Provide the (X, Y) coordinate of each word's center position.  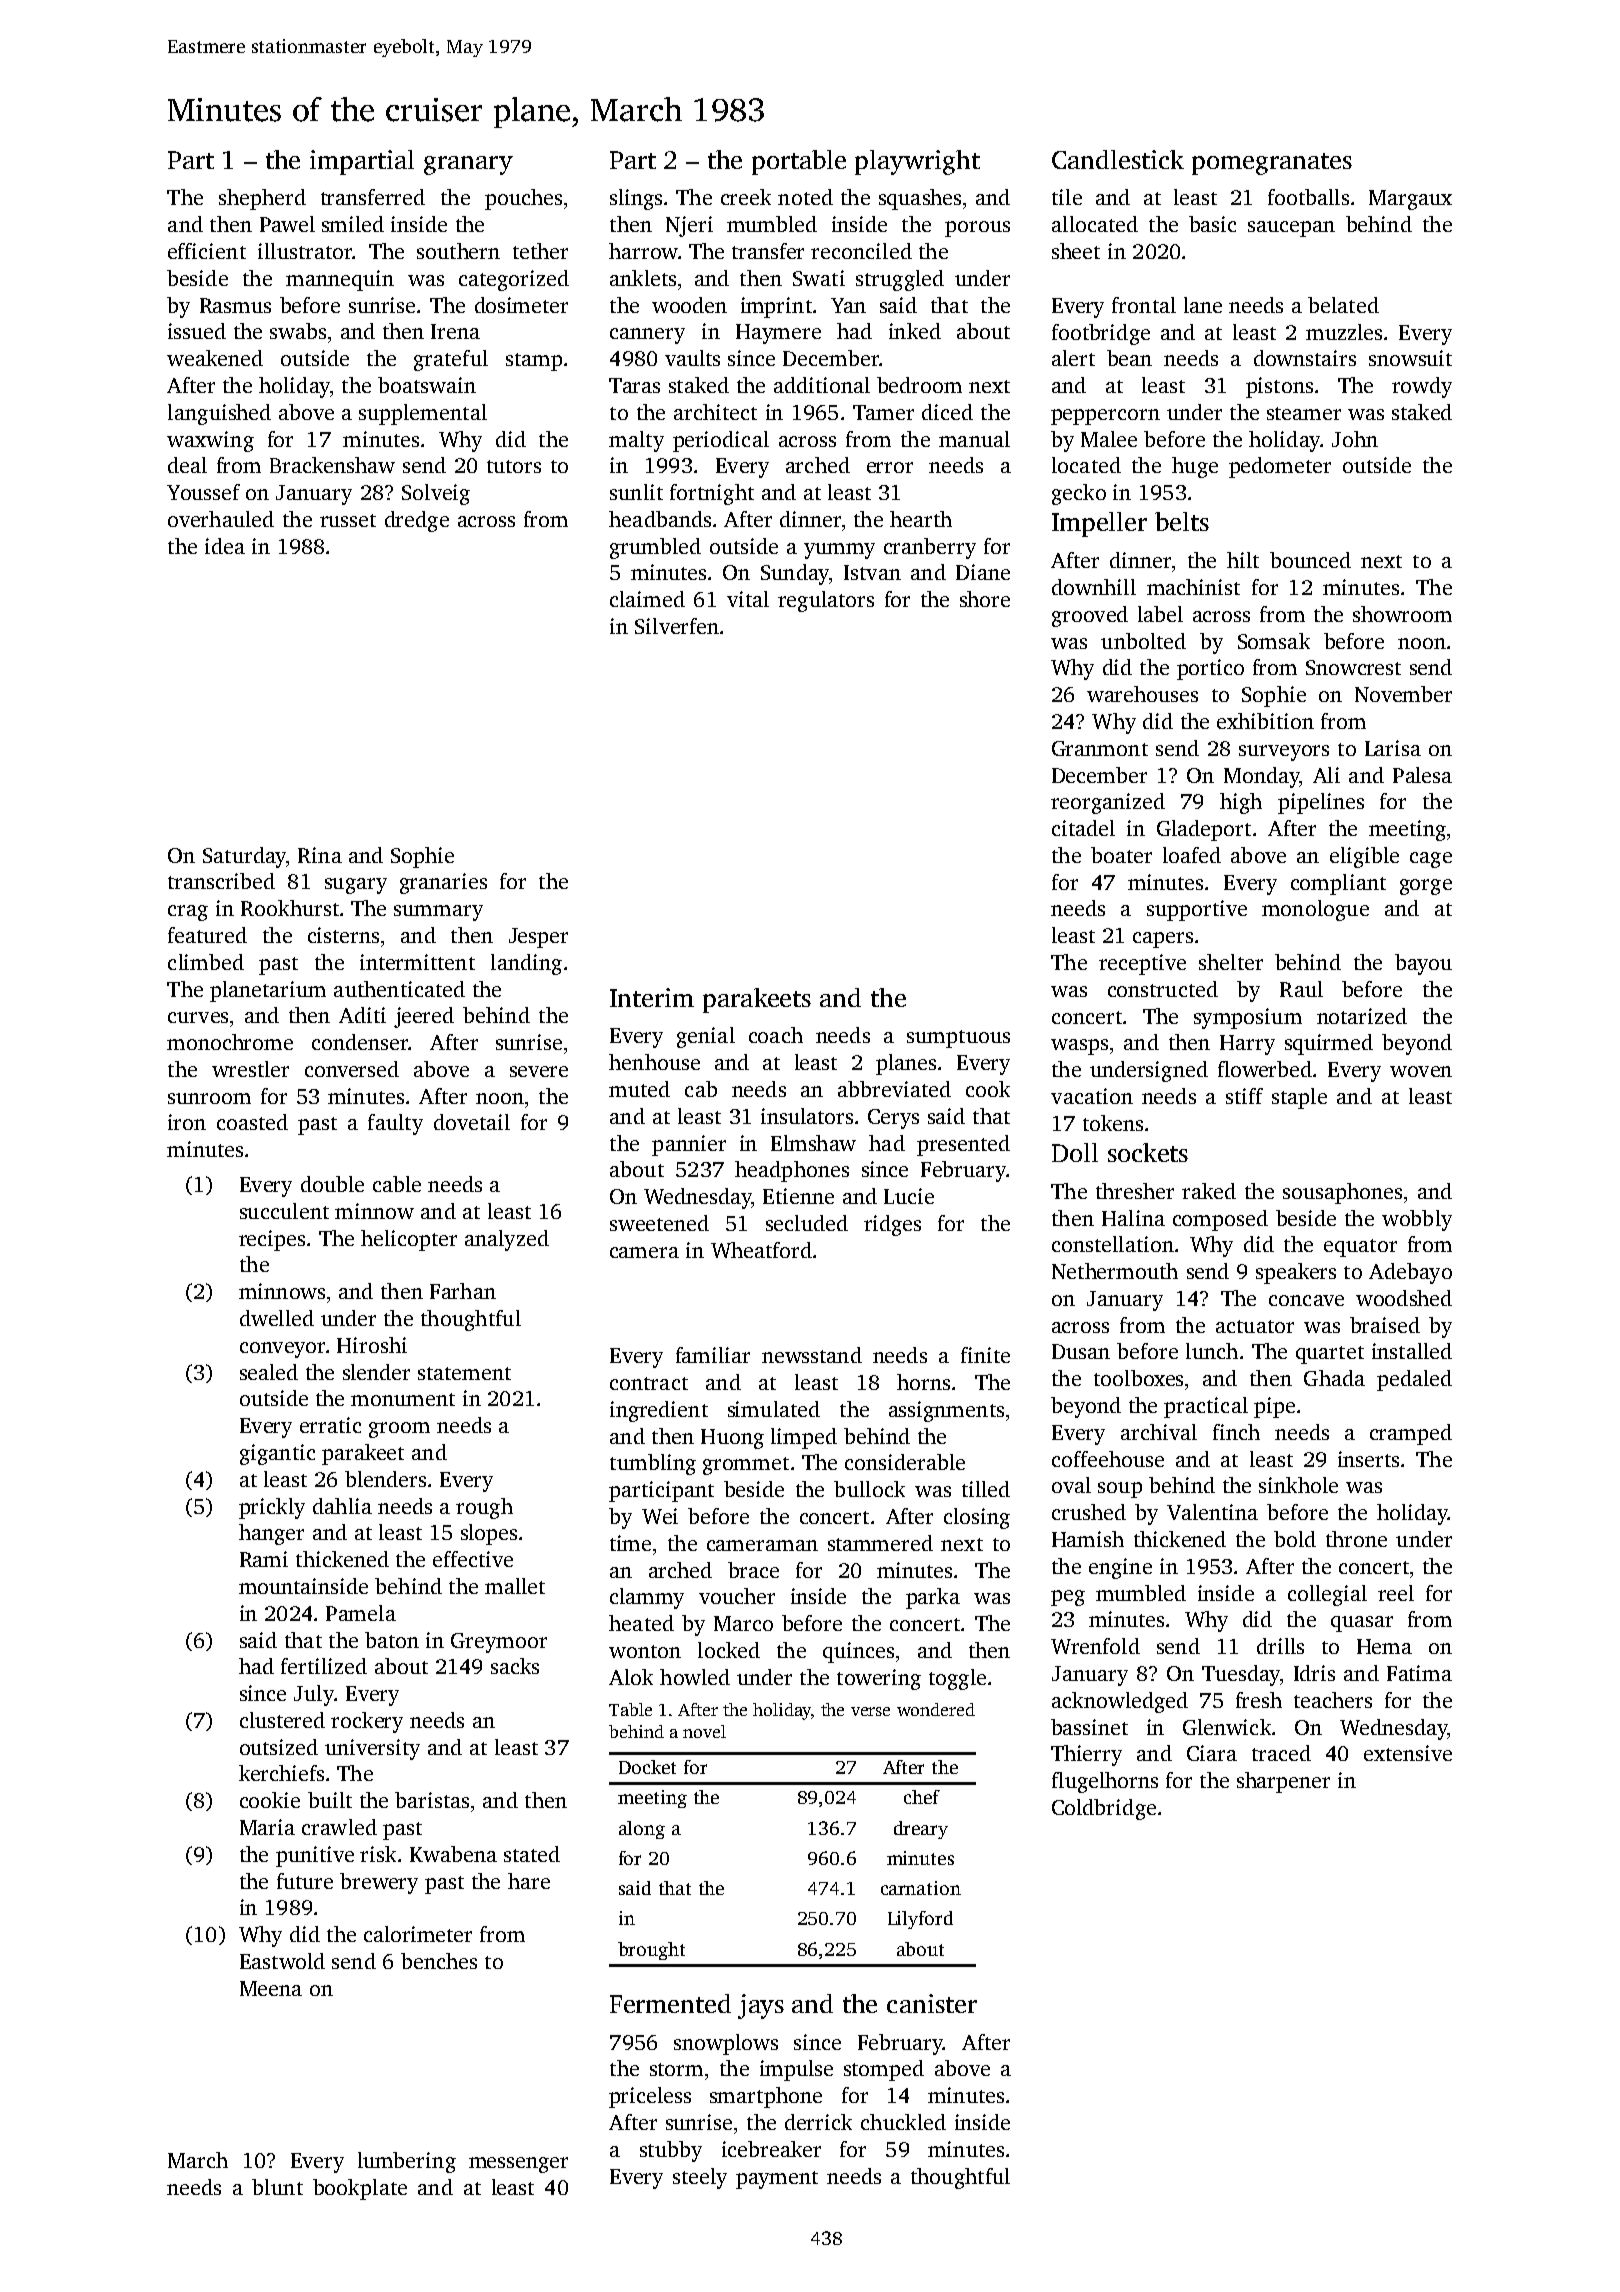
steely (700, 2178)
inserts (1368, 1459)
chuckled (903, 2122)
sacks (515, 1666)
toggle (957, 1679)
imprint (776, 307)
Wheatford (761, 1250)
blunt (277, 2187)
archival (1159, 1432)
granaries (443, 883)
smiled (353, 224)
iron (187, 1122)
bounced (1310, 560)
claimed (647, 599)
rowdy (1422, 387)
